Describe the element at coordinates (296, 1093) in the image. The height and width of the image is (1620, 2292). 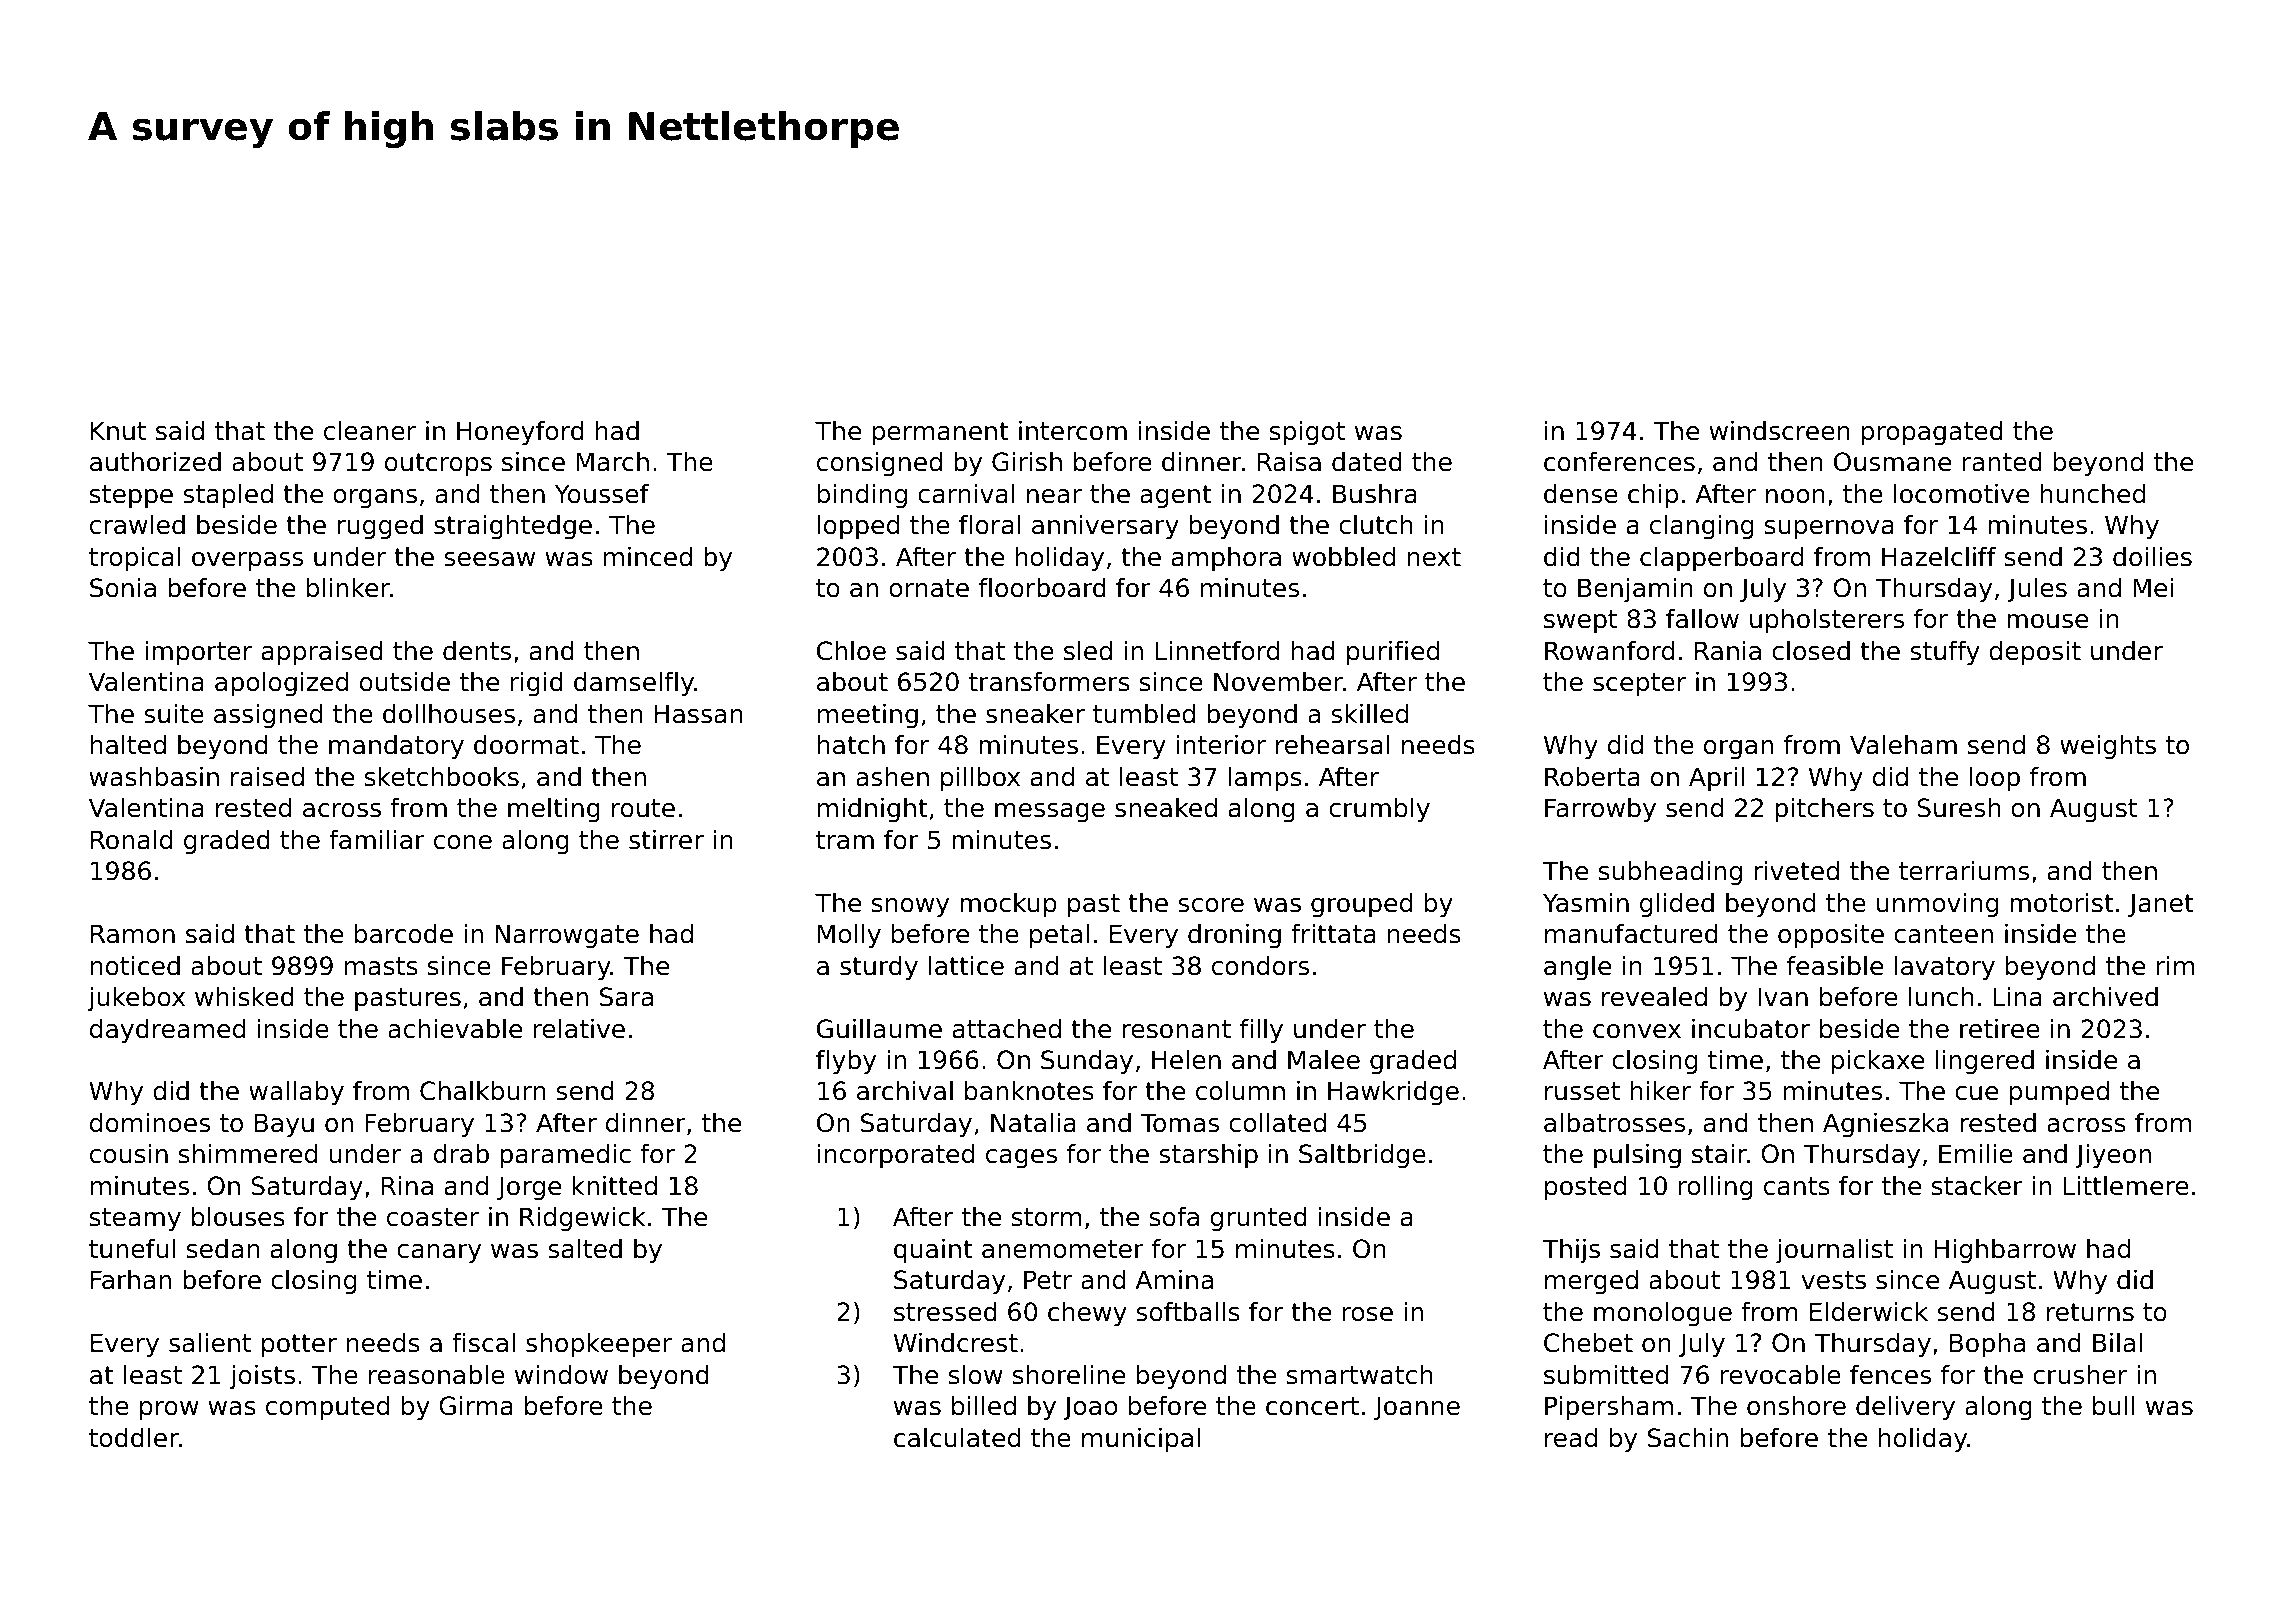
I see `wallaby` at that location.
